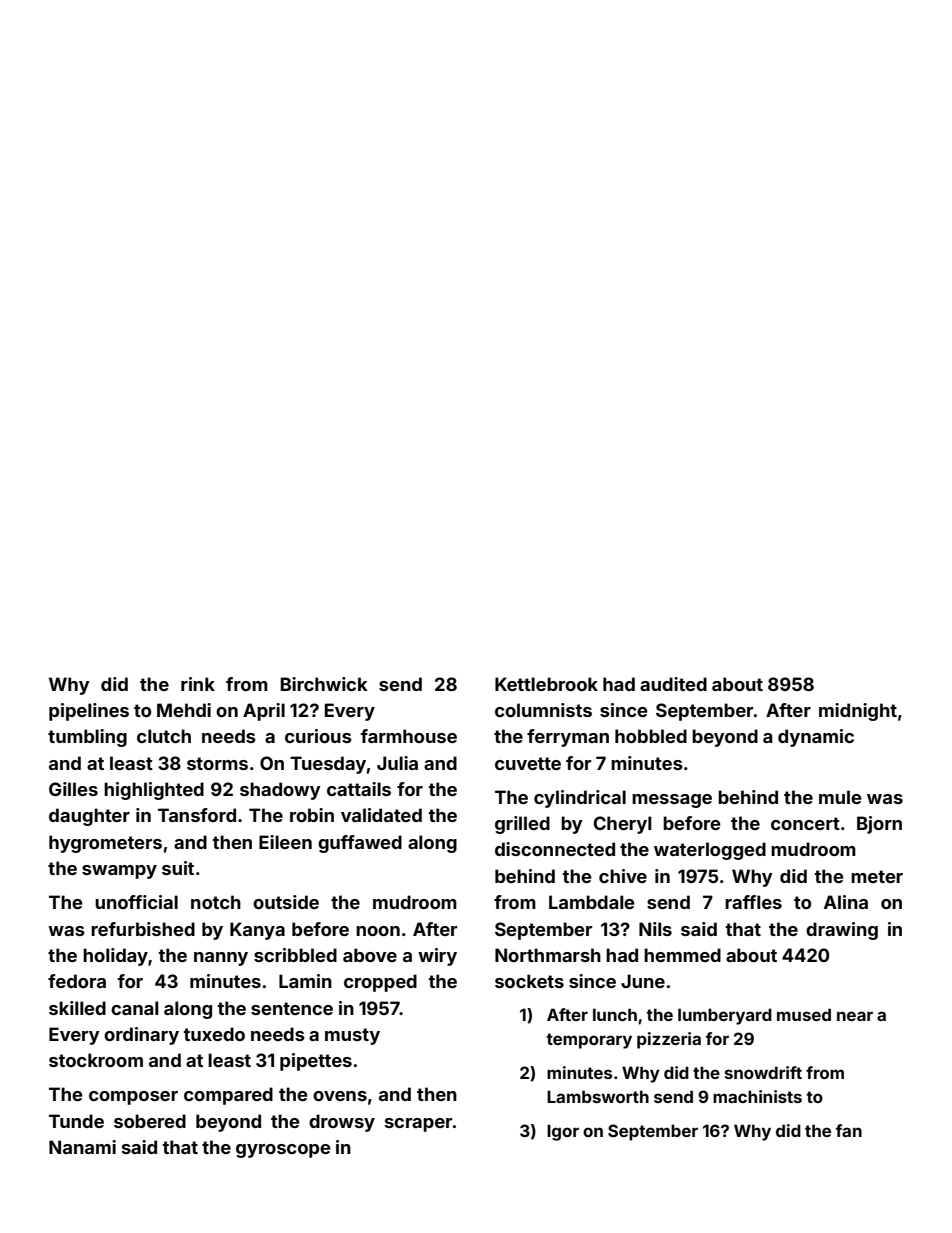 The width and height of the image is (952, 1233). What do you see at coordinates (136, 902) in the image?
I see `unofficial` at bounding box center [136, 902].
